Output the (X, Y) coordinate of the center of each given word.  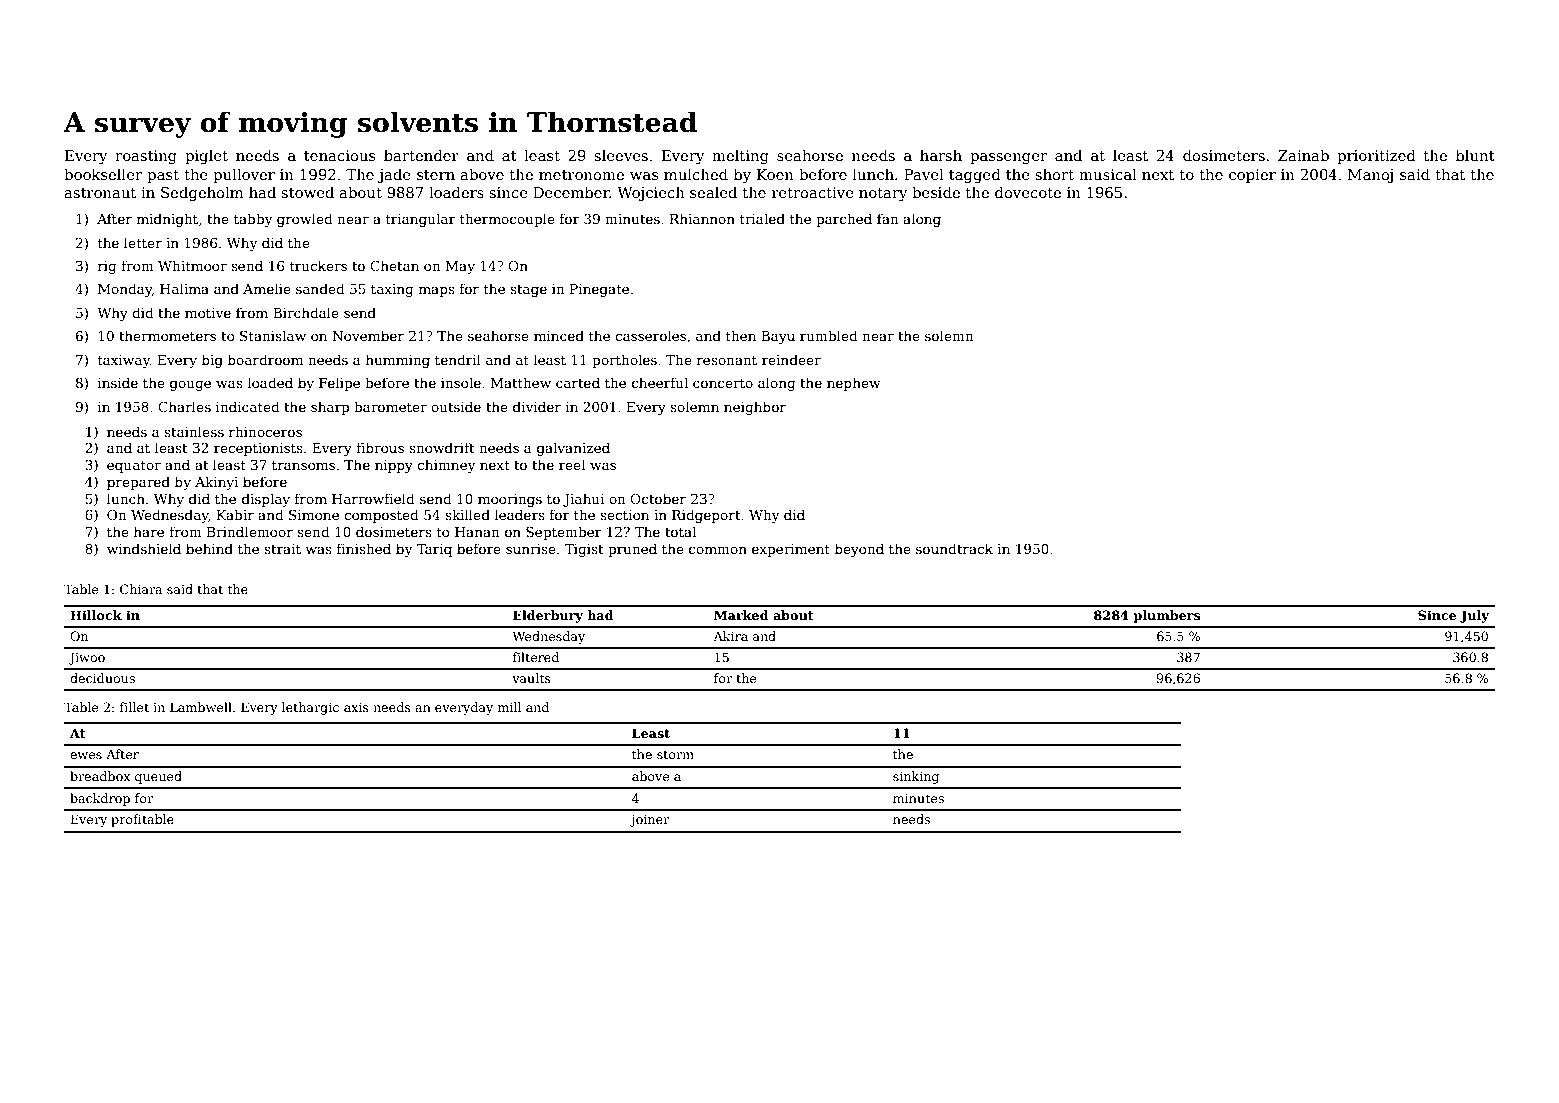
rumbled (828, 335)
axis (356, 707)
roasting (146, 157)
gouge (190, 386)
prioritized (1376, 156)
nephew (854, 384)
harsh (941, 155)
